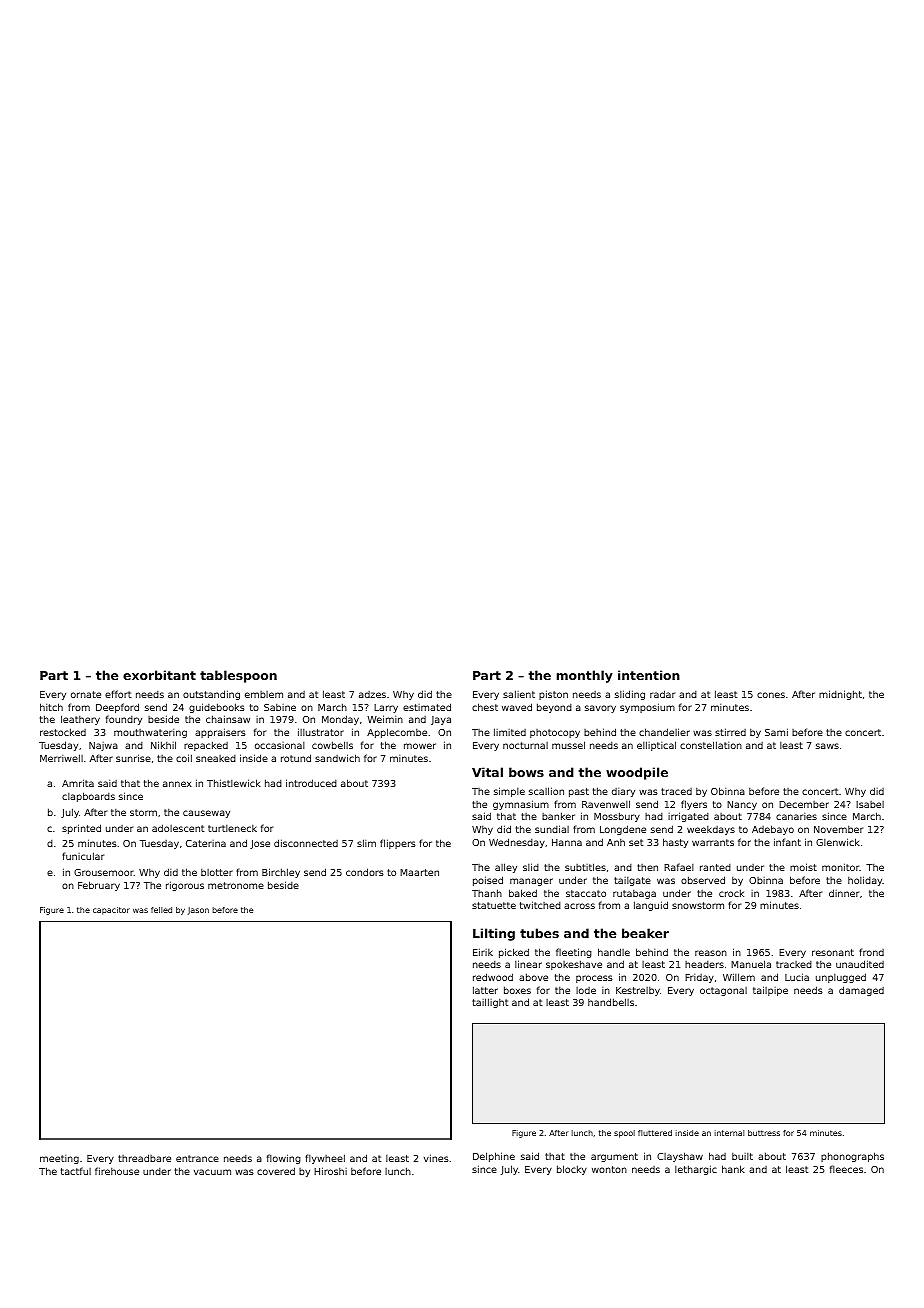  I want to click on hitch, so click(51, 707).
